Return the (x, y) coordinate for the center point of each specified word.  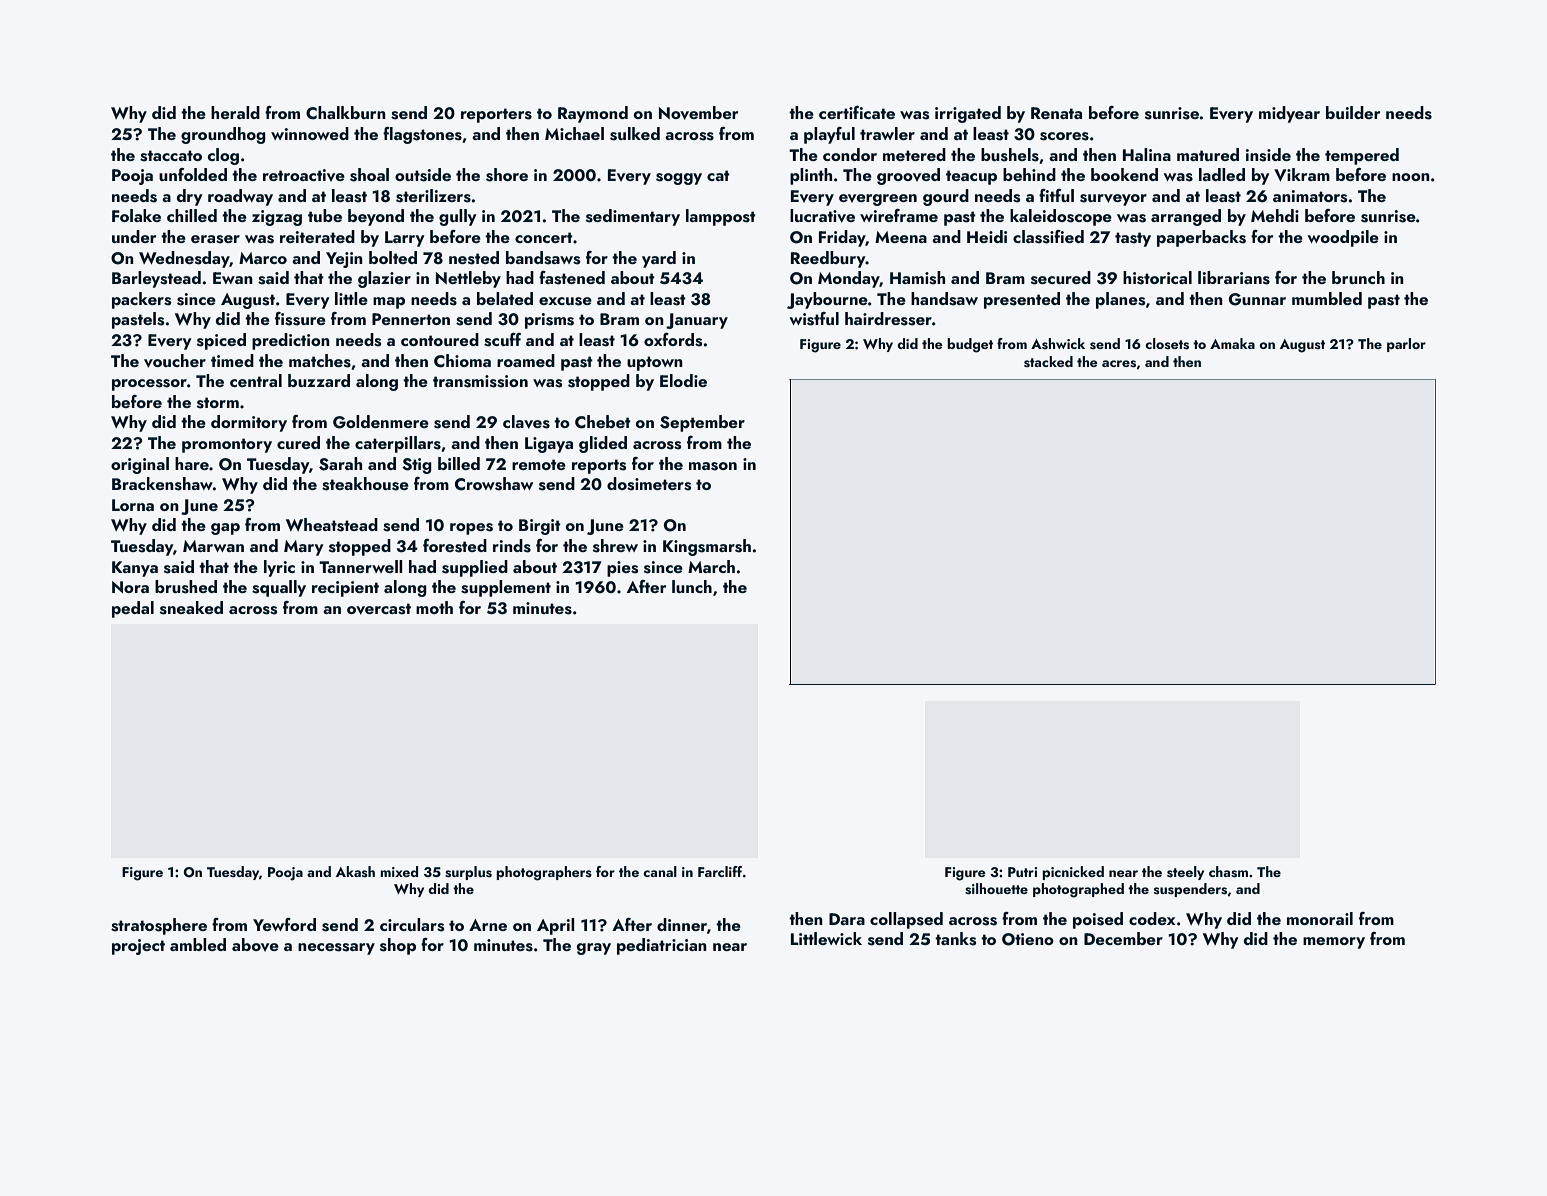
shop (398, 946)
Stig (417, 466)
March (711, 566)
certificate (857, 112)
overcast (379, 609)
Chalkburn (346, 113)
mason (713, 466)
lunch (692, 586)
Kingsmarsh (707, 547)
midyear (1289, 114)
